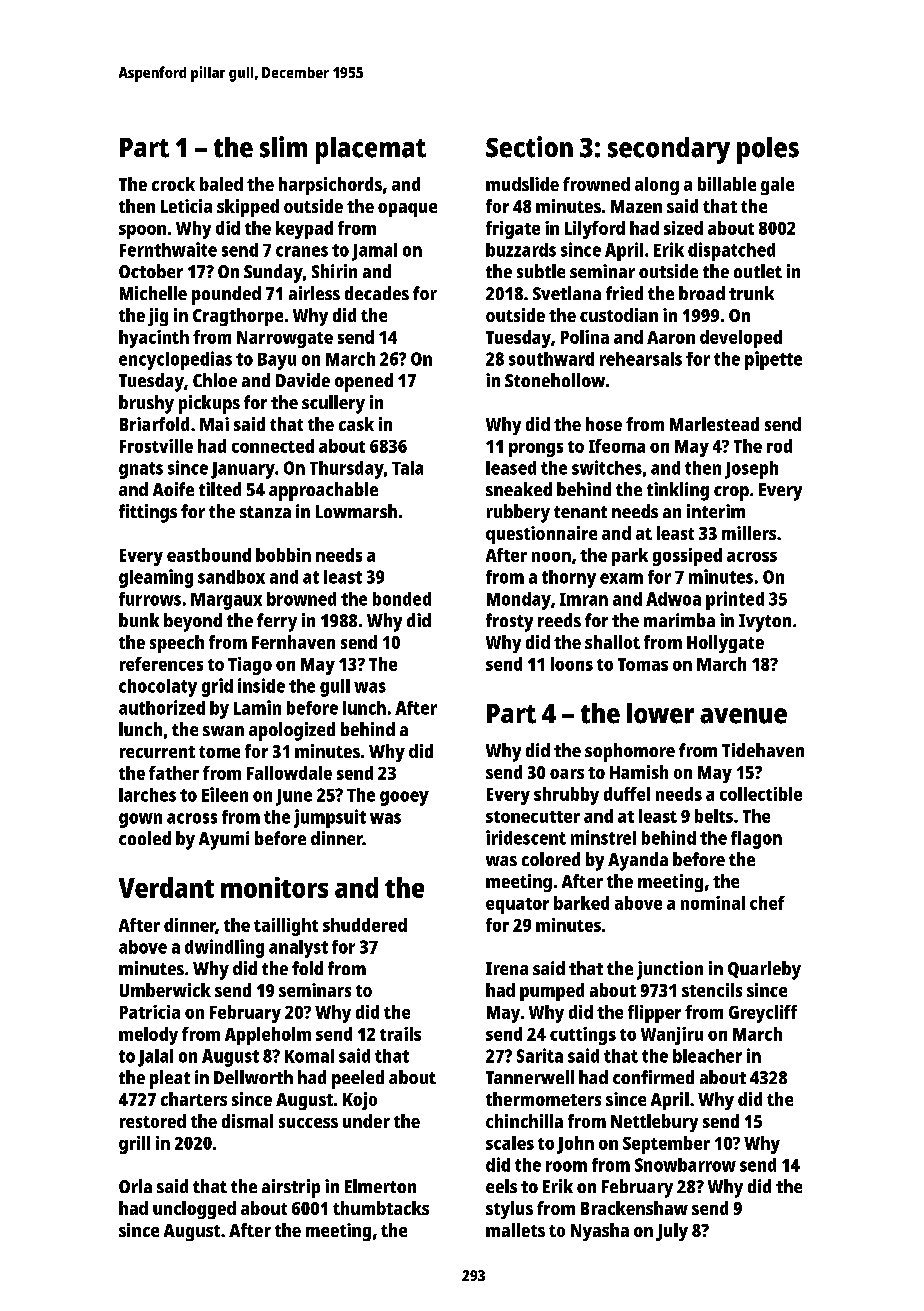 This screenshot has height=1311, width=924. What do you see at coordinates (173, 184) in the screenshot?
I see `crock` at bounding box center [173, 184].
